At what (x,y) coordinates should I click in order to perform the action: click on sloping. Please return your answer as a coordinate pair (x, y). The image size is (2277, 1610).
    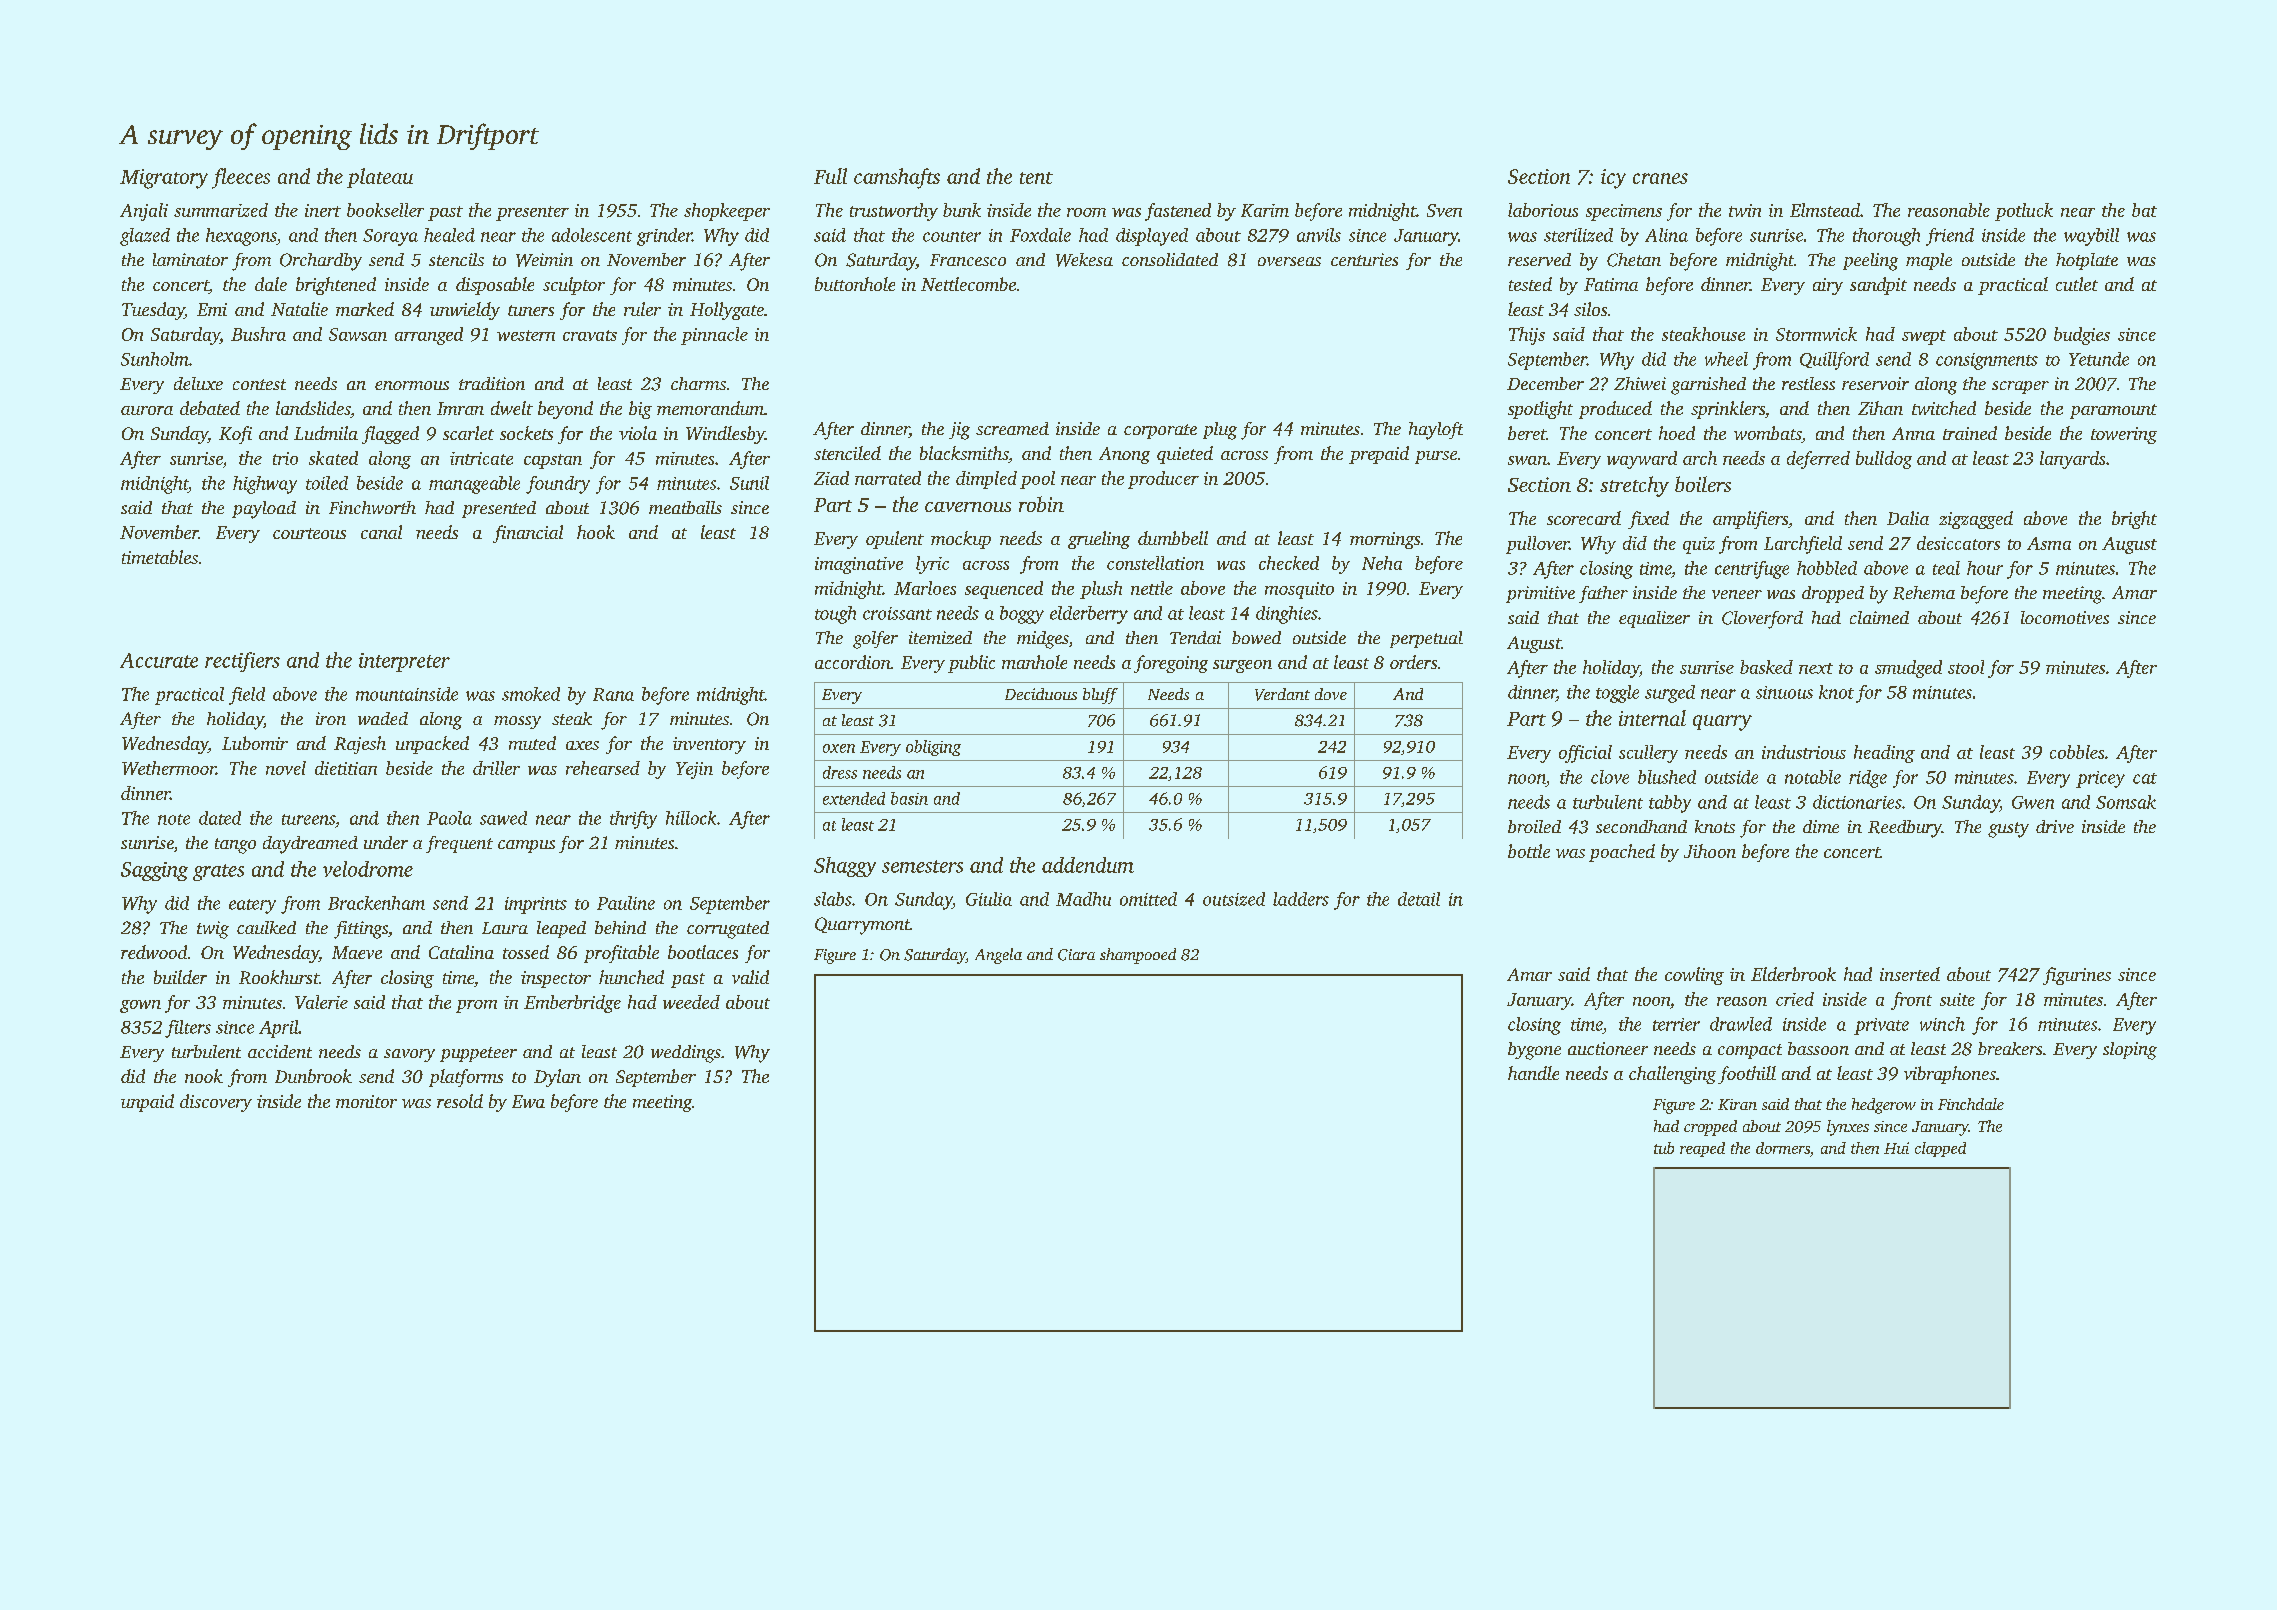
    Looking at the image, I should click on (2130, 1051).
